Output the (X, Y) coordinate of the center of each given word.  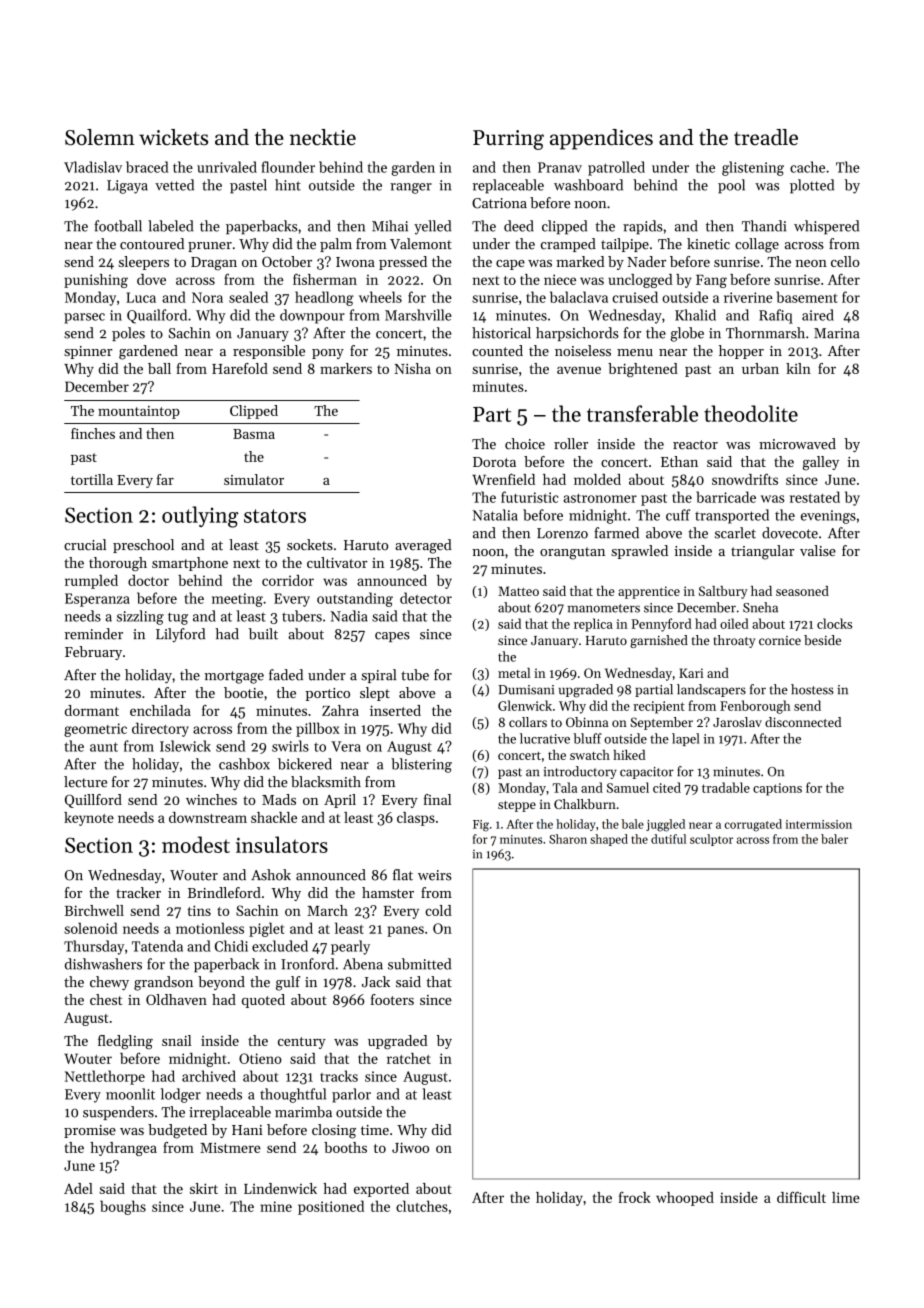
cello (845, 261)
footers (392, 999)
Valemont (421, 244)
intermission (819, 824)
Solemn (100, 137)
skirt (204, 1188)
